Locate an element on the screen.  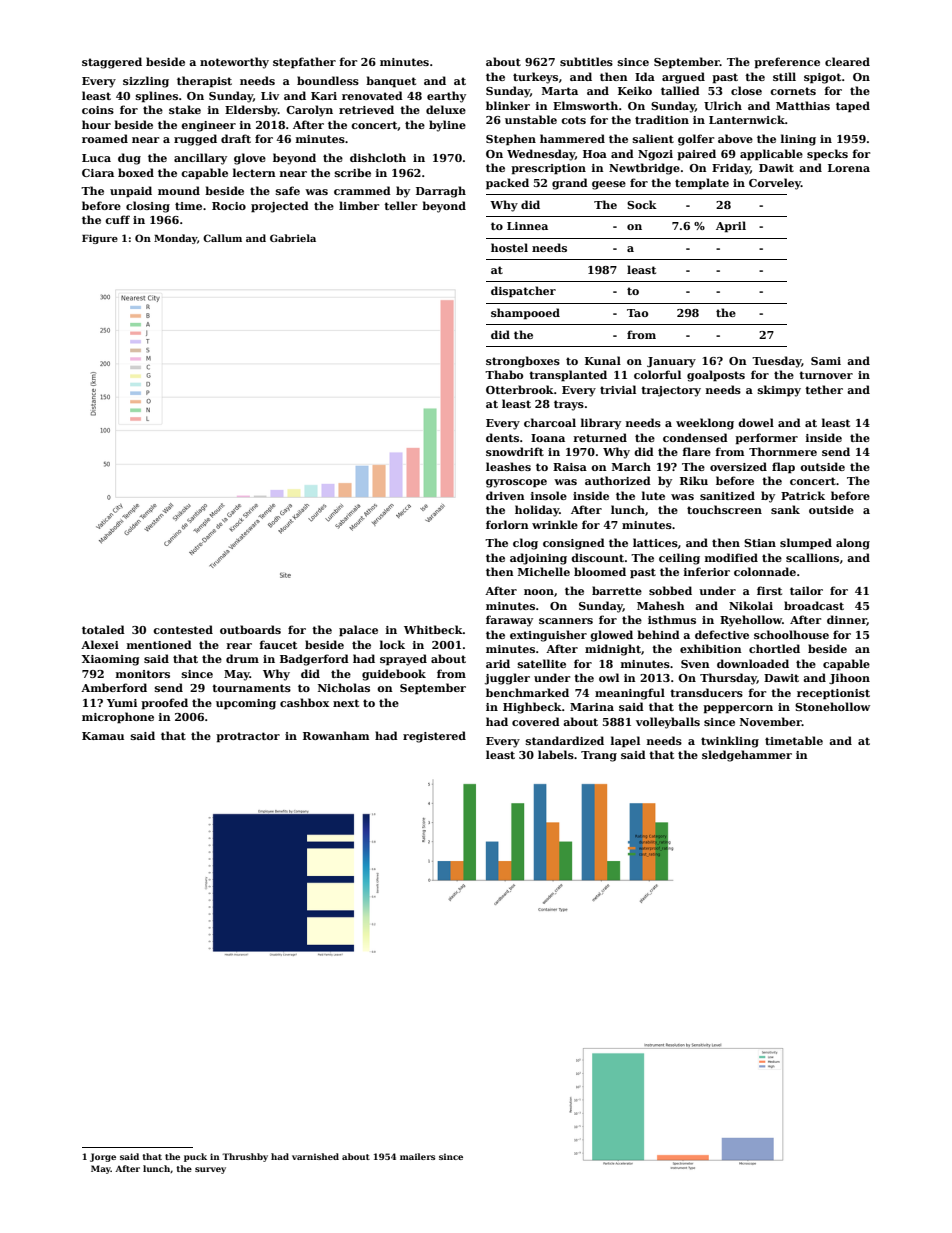
cuff is located at coordinates (117, 219).
